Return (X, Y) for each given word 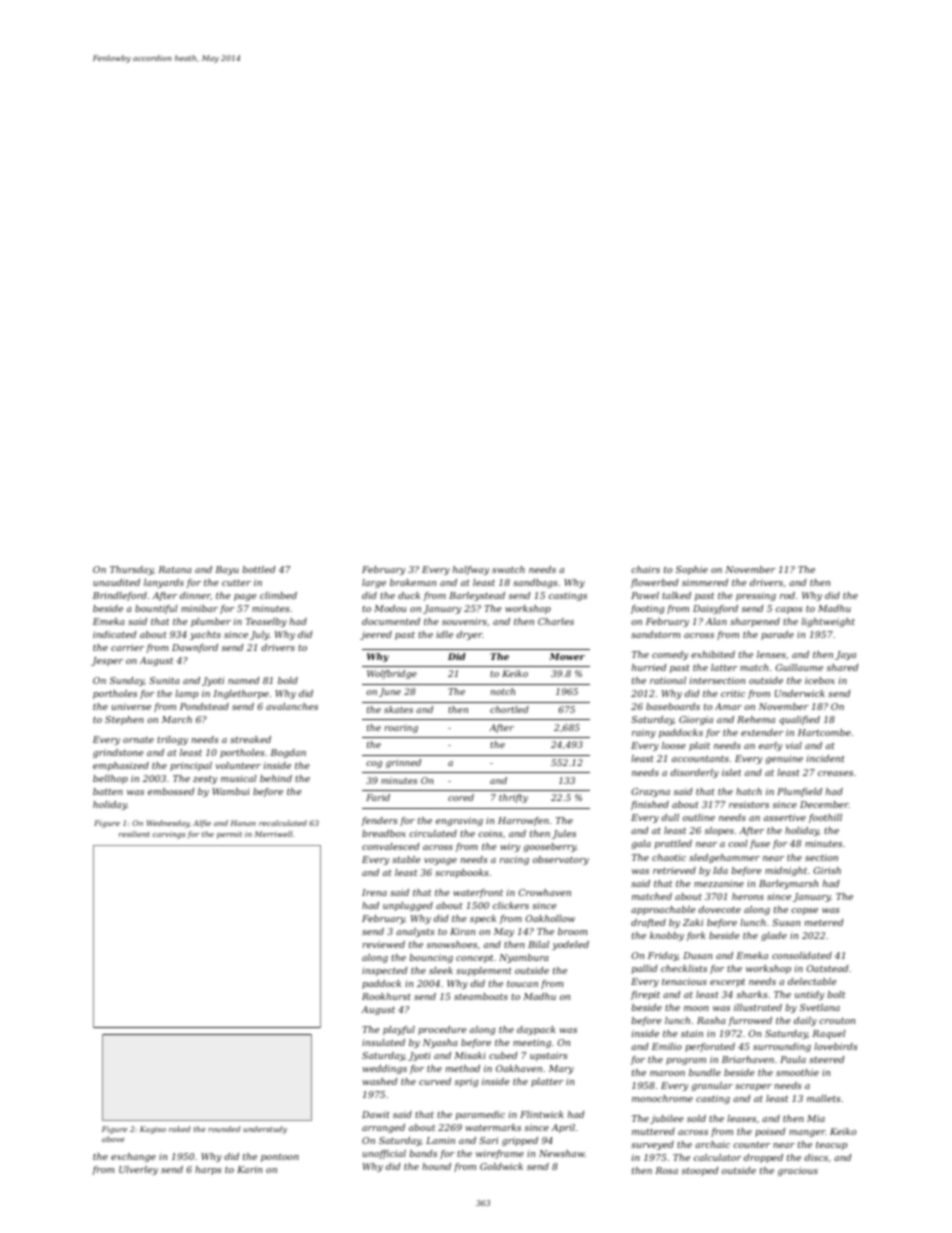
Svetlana (820, 1007)
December (824, 804)
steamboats (481, 996)
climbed (278, 595)
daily (805, 1021)
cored (461, 797)
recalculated (283, 823)
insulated (383, 1042)
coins (490, 833)
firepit (645, 995)
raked (179, 1129)
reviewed (384, 944)
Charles (556, 621)
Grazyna (650, 792)
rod (787, 595)
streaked (250, 739)
